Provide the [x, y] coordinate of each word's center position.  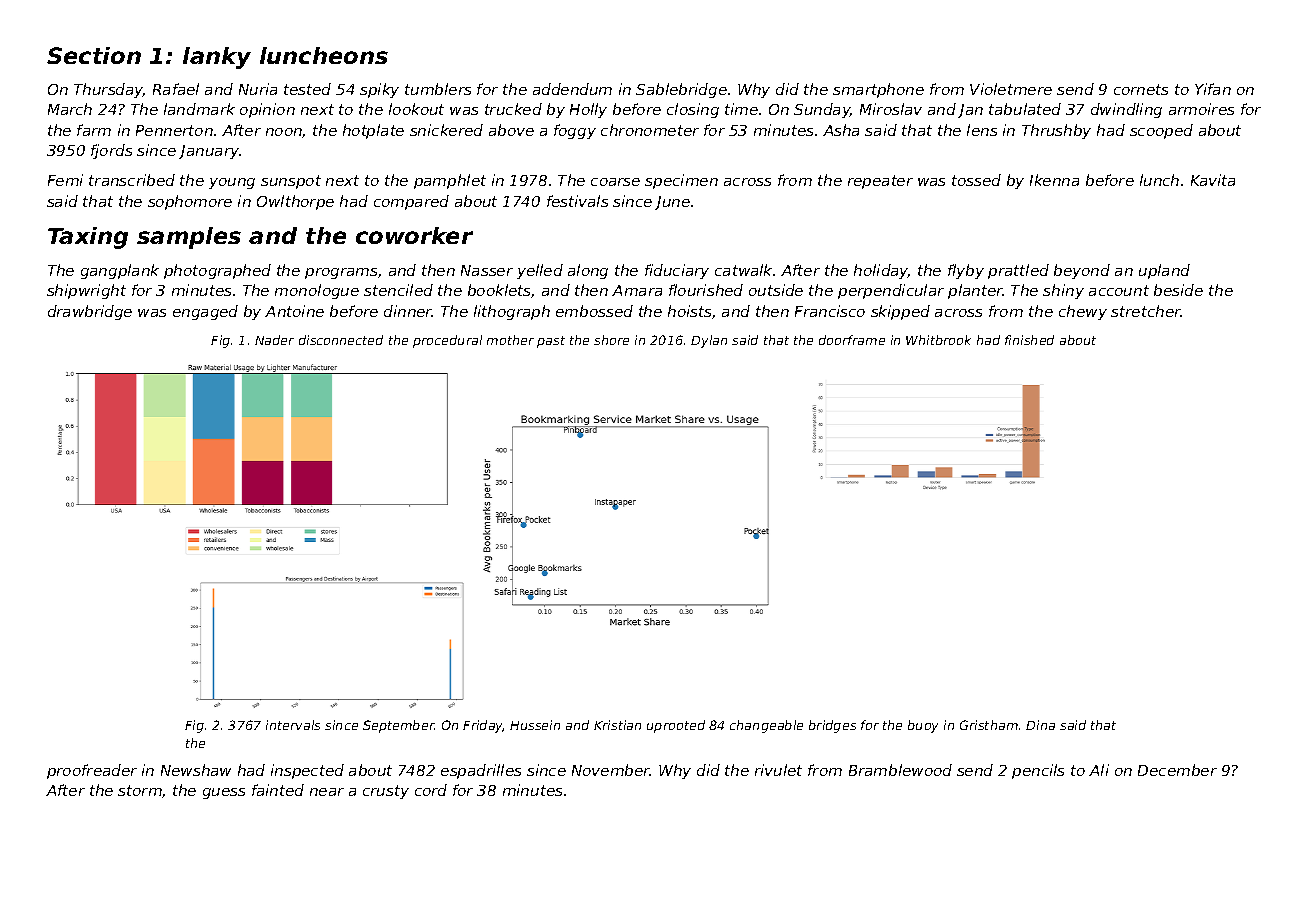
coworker [414, 235]
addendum [572, 89]
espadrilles [481, 771]
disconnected [341, 340]
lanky [217, 58]
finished [1029, 340]
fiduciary [677, 271]
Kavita [1213, 180]
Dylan [709, 341]
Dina [1040, 725]
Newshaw [196, 770]
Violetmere [1011, 89]
